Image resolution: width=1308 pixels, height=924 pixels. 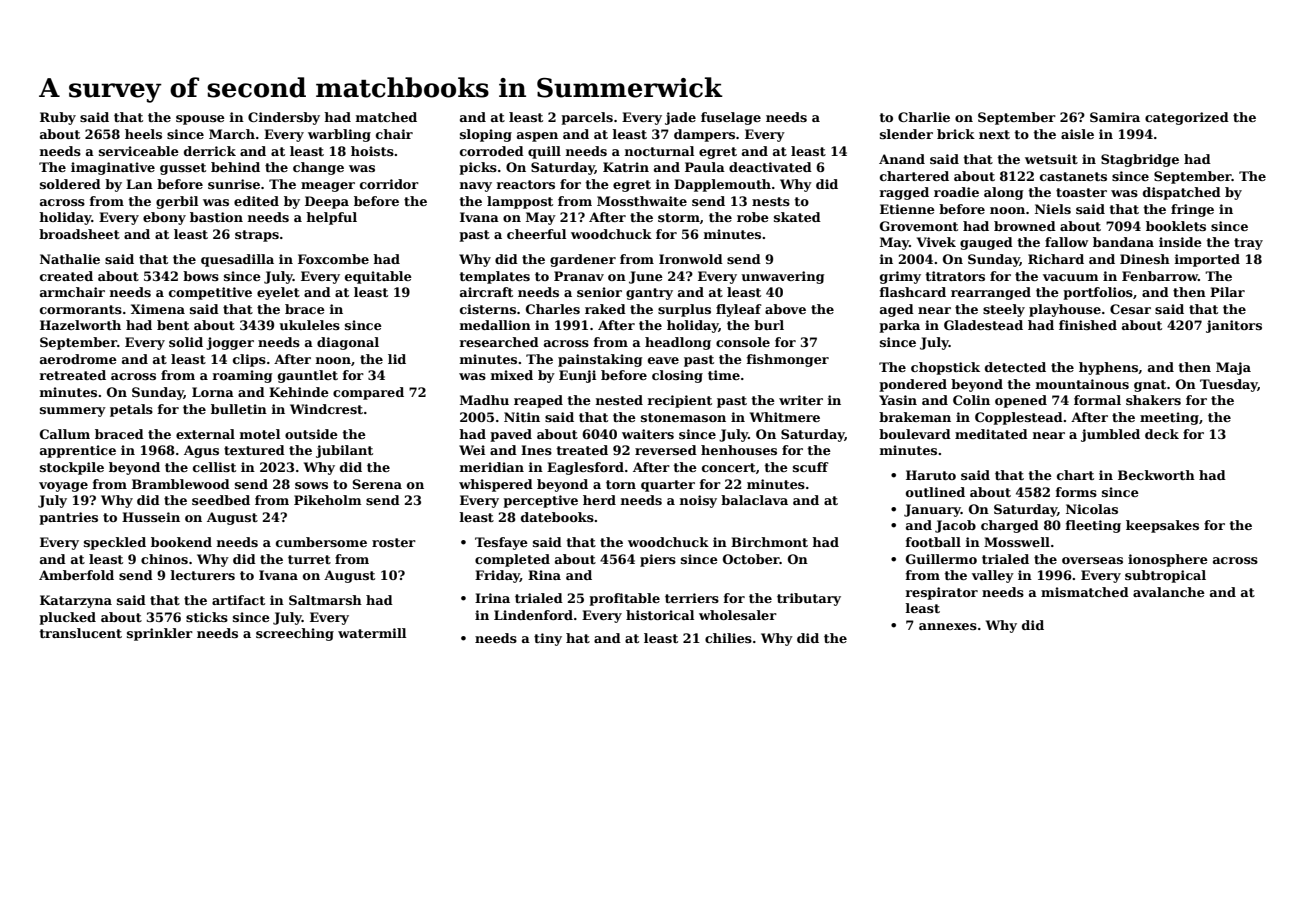 I want to click on tiny, so click(x=548, y=639).
